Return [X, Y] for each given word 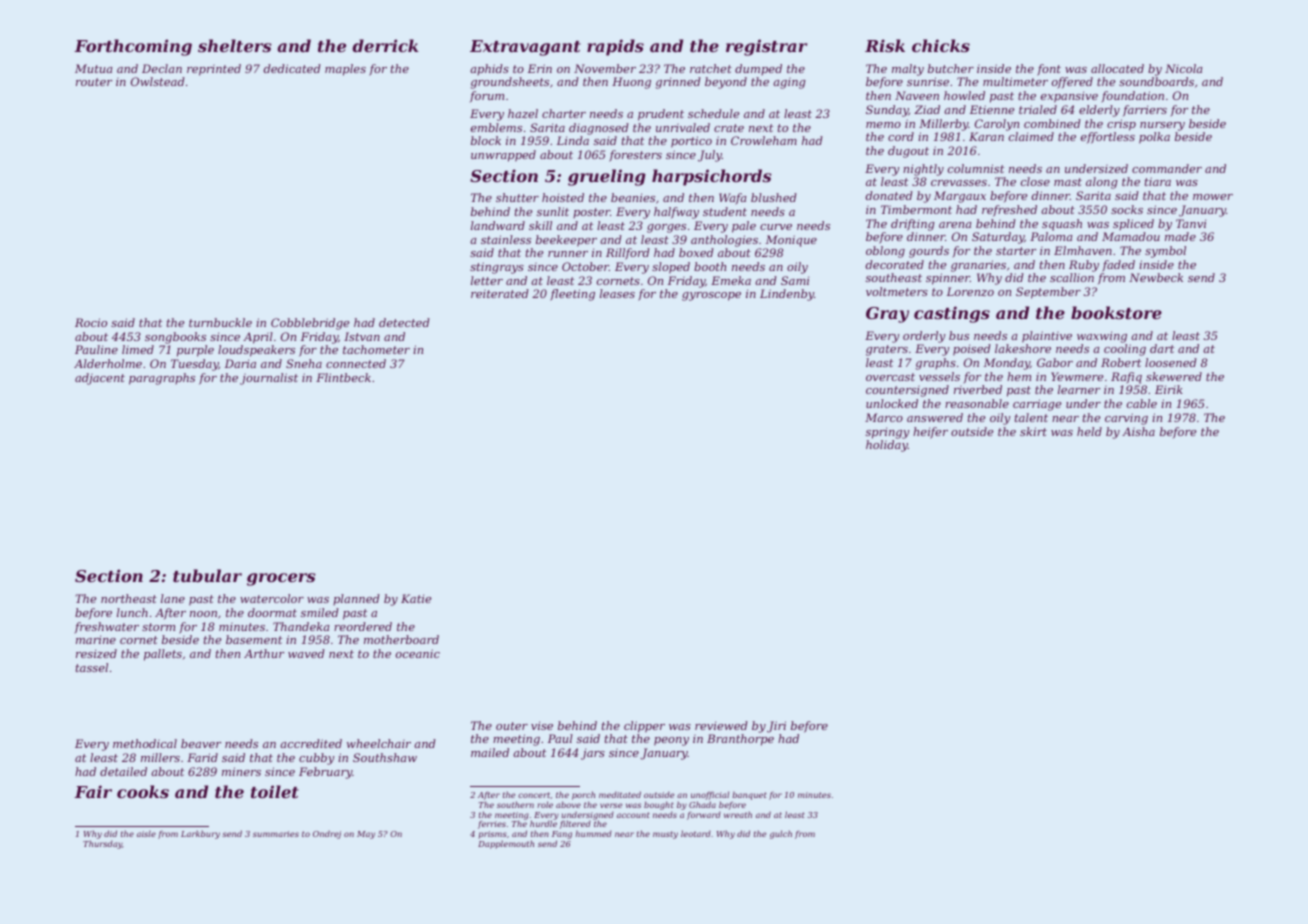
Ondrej [327, 835]
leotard [696, 833]
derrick [385, 45]
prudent [661, 115]
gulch [781, 834]
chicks [941, 45]
